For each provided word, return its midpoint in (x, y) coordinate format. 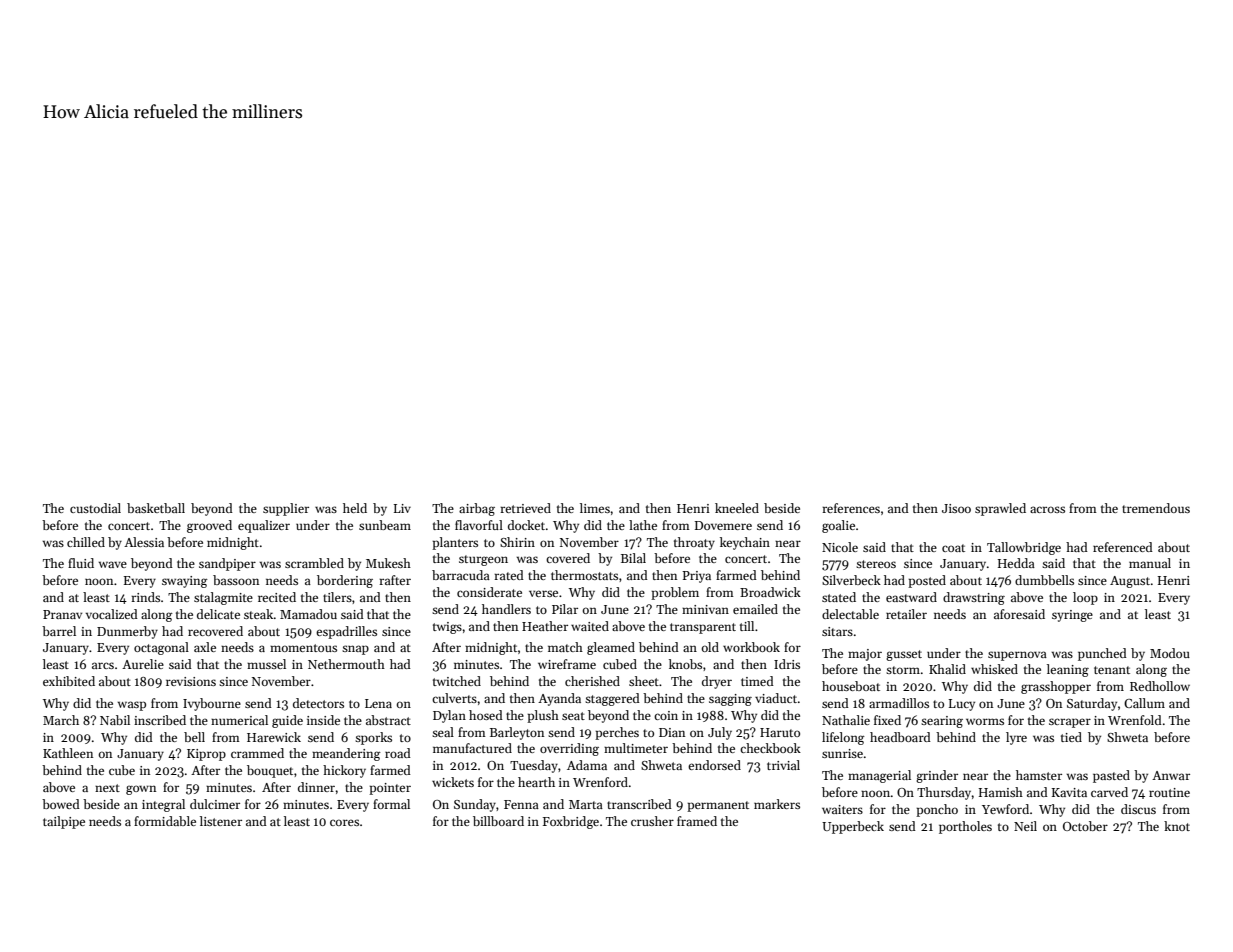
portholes (965, 827)
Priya (696, 577)
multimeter (636, 748)
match (565, 647)
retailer (906, 614)
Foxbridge (571, 822)
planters (455, 543)
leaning (1068, 670)
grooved (209, 526)
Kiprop (206, 755)
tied (1071, 737)
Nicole (840, 547)
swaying (185, 582)
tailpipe (64, 822)
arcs (103, 665)
